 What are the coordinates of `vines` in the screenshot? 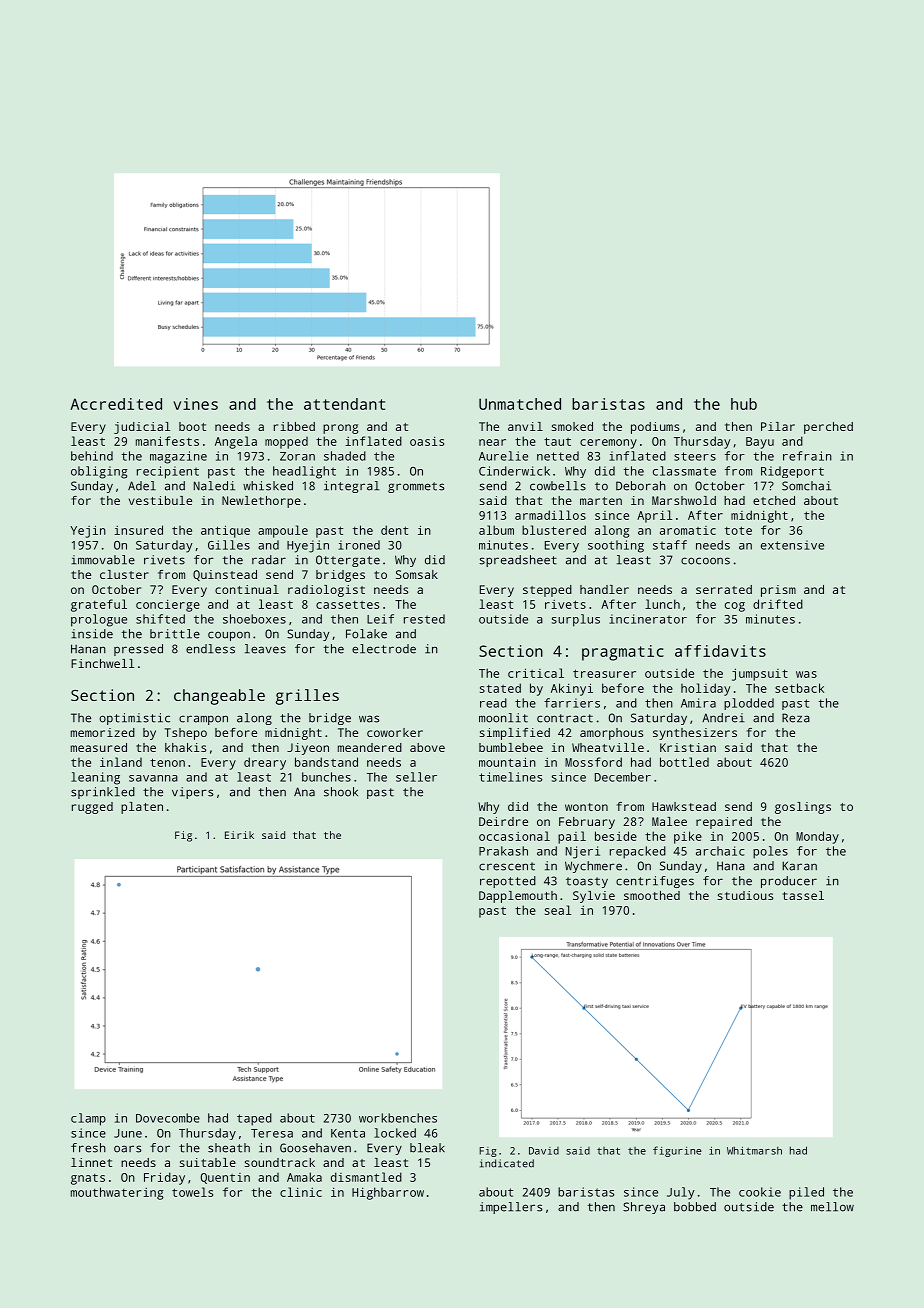 It's located at (195, 404).
